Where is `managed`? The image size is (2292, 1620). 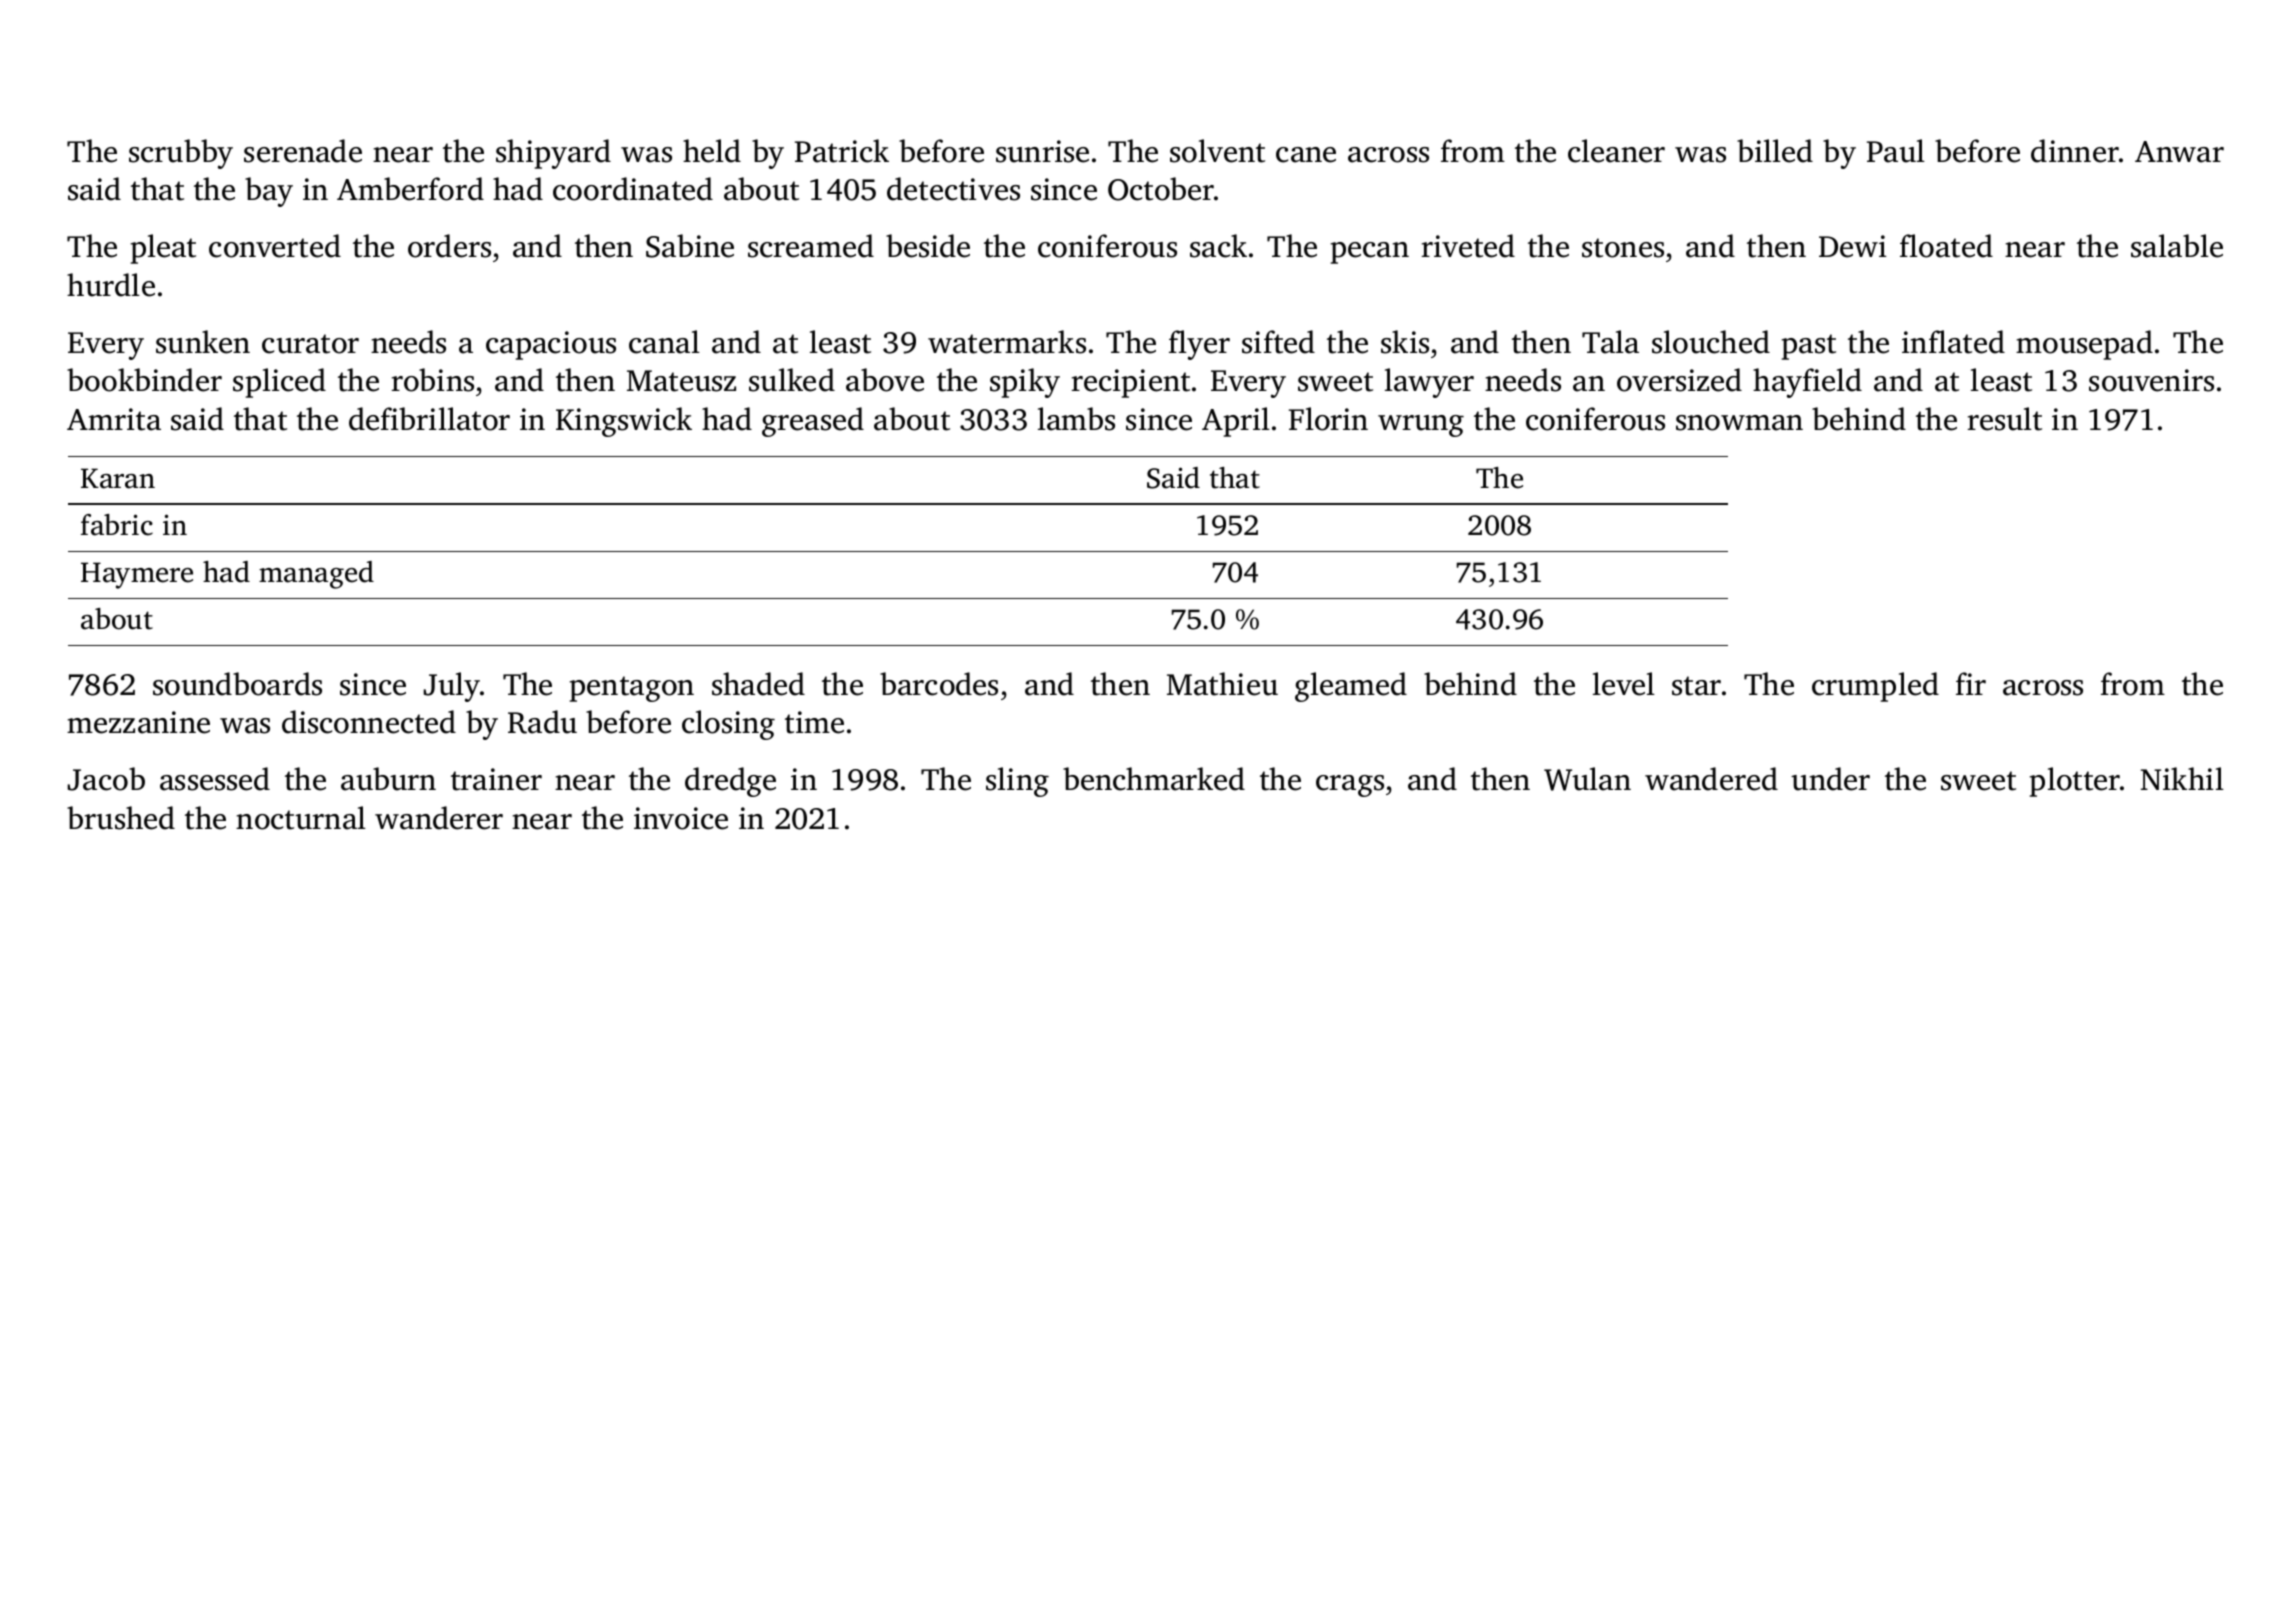
managed is located at coordinates (316, 575).
